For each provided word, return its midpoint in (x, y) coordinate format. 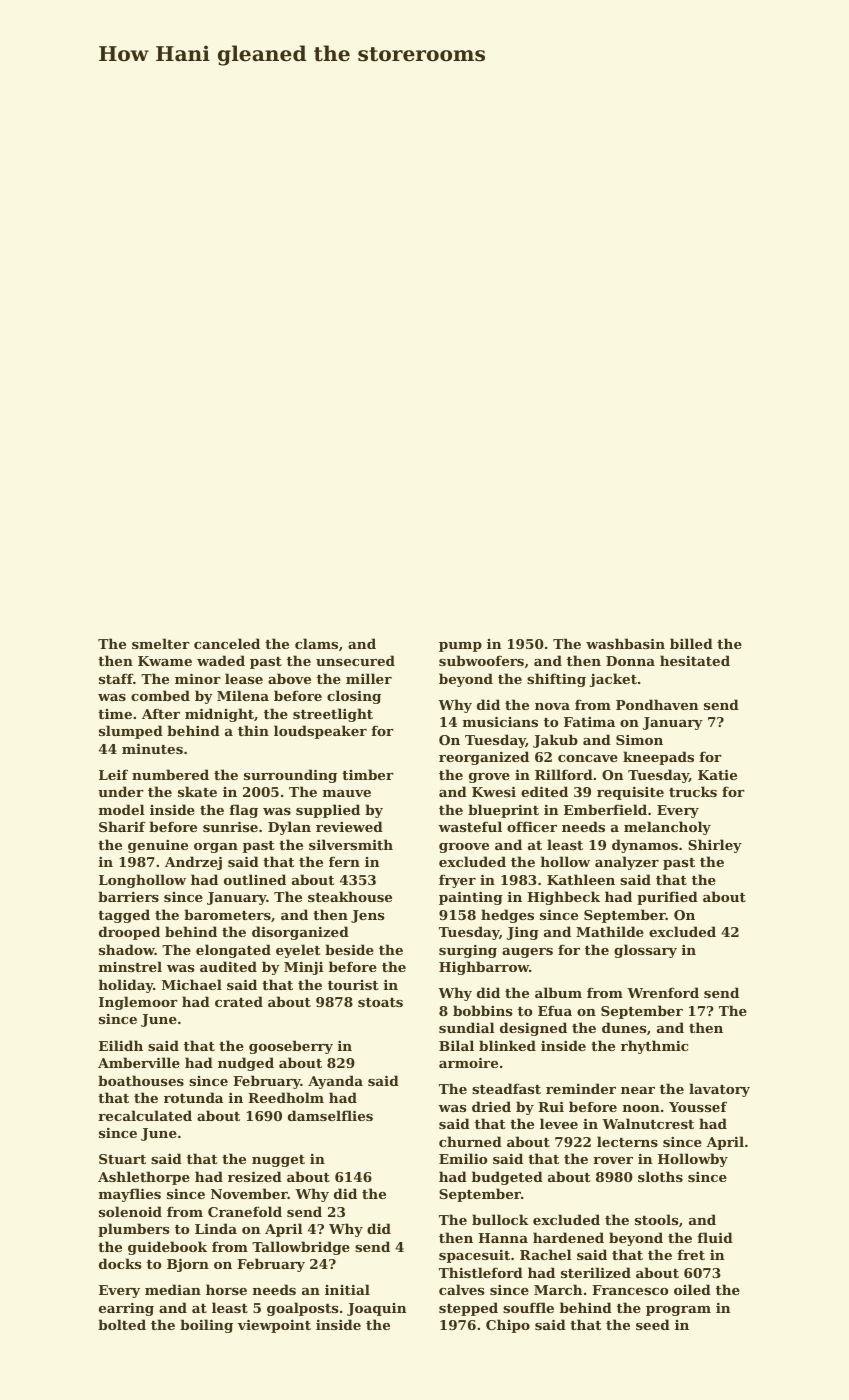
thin (253, 730)
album (558, 992)
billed (691, 643)
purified (667, 898)
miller (369, 678)
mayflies (130, 1195)
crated (239, 1001)
